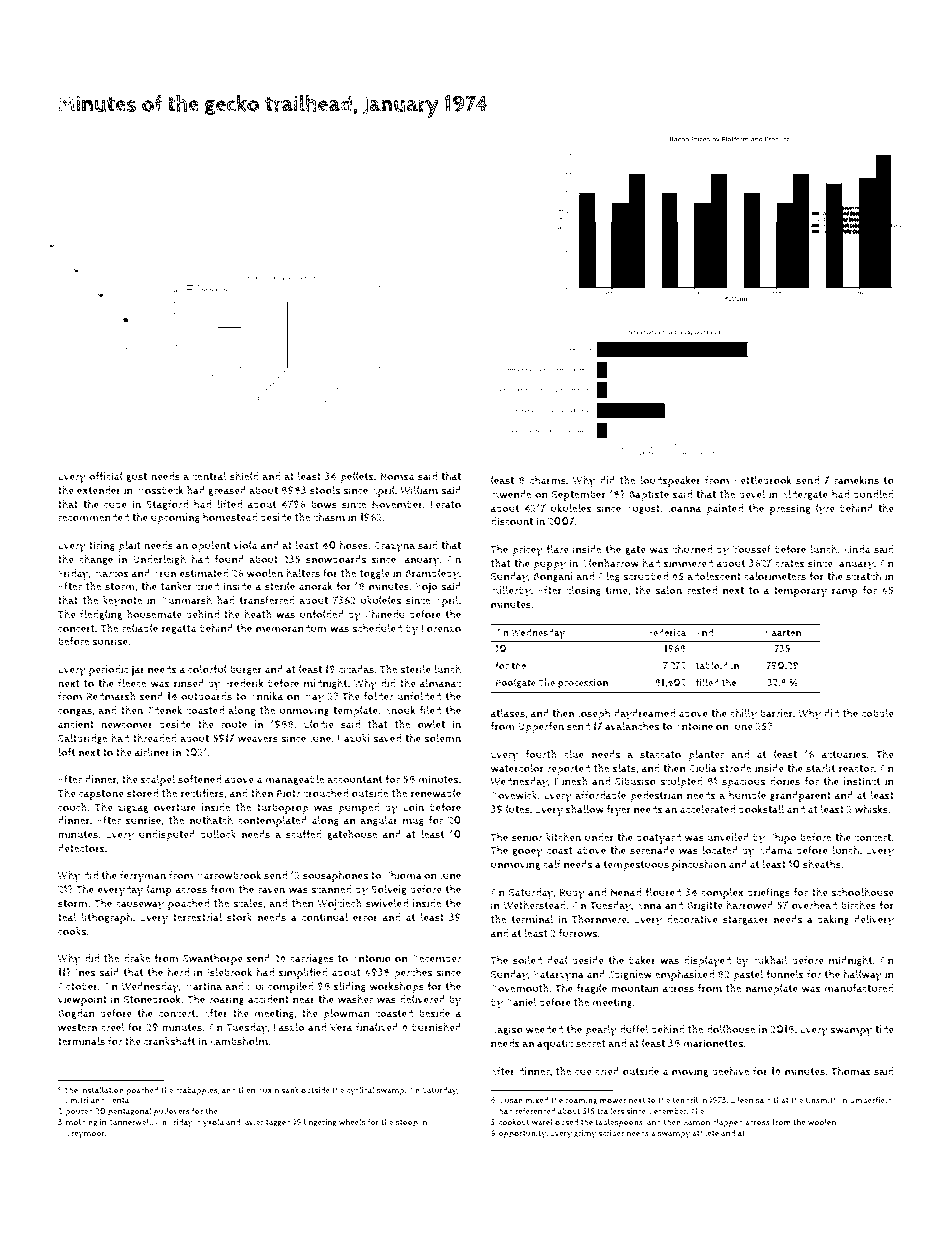  What do you see at coordinates (578, 933) in the image?
I see `furrows` at bounding box center [578, 933].
